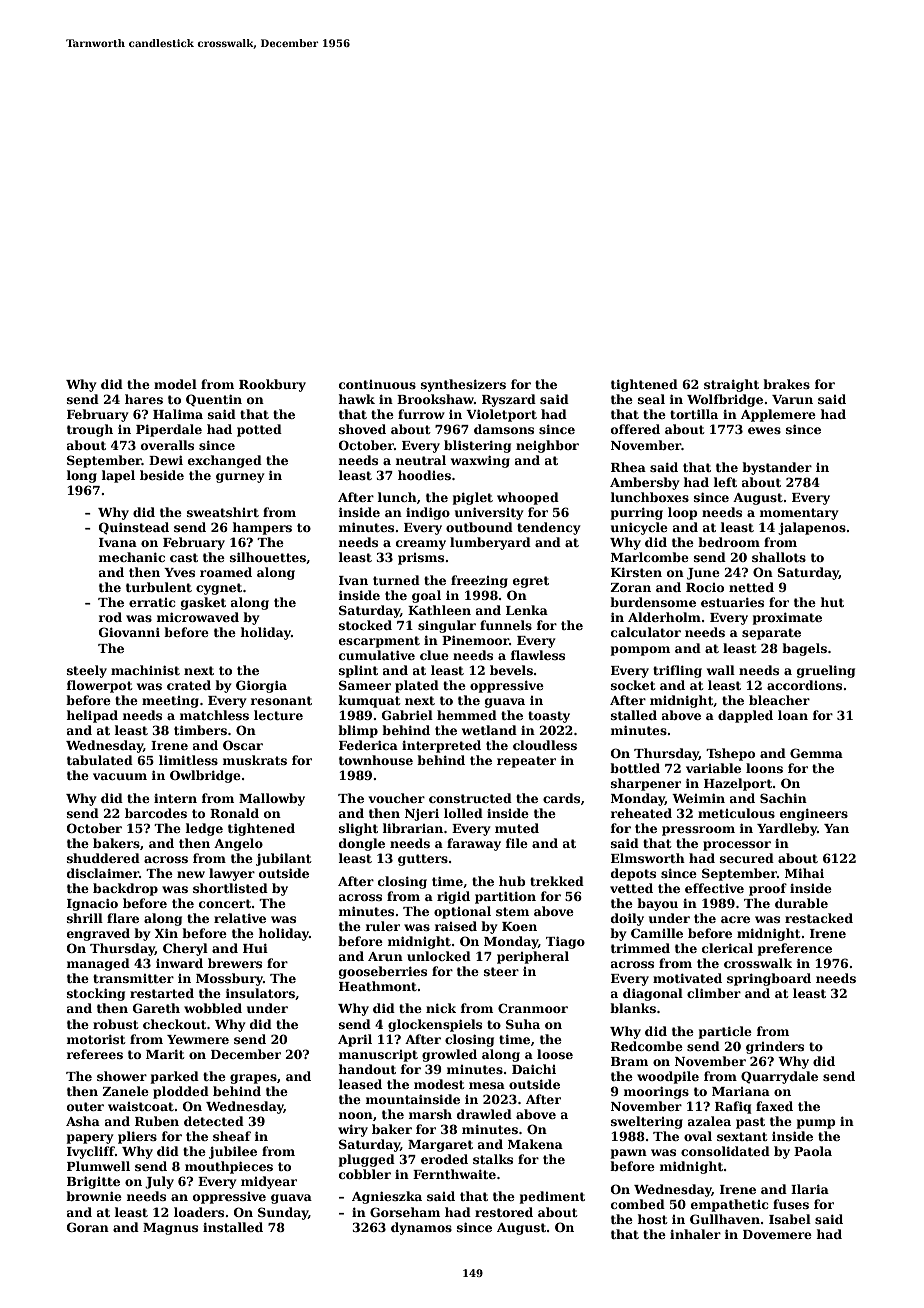 This document has height=1308, width=924. I want to click on hares, so click(144, 399).
